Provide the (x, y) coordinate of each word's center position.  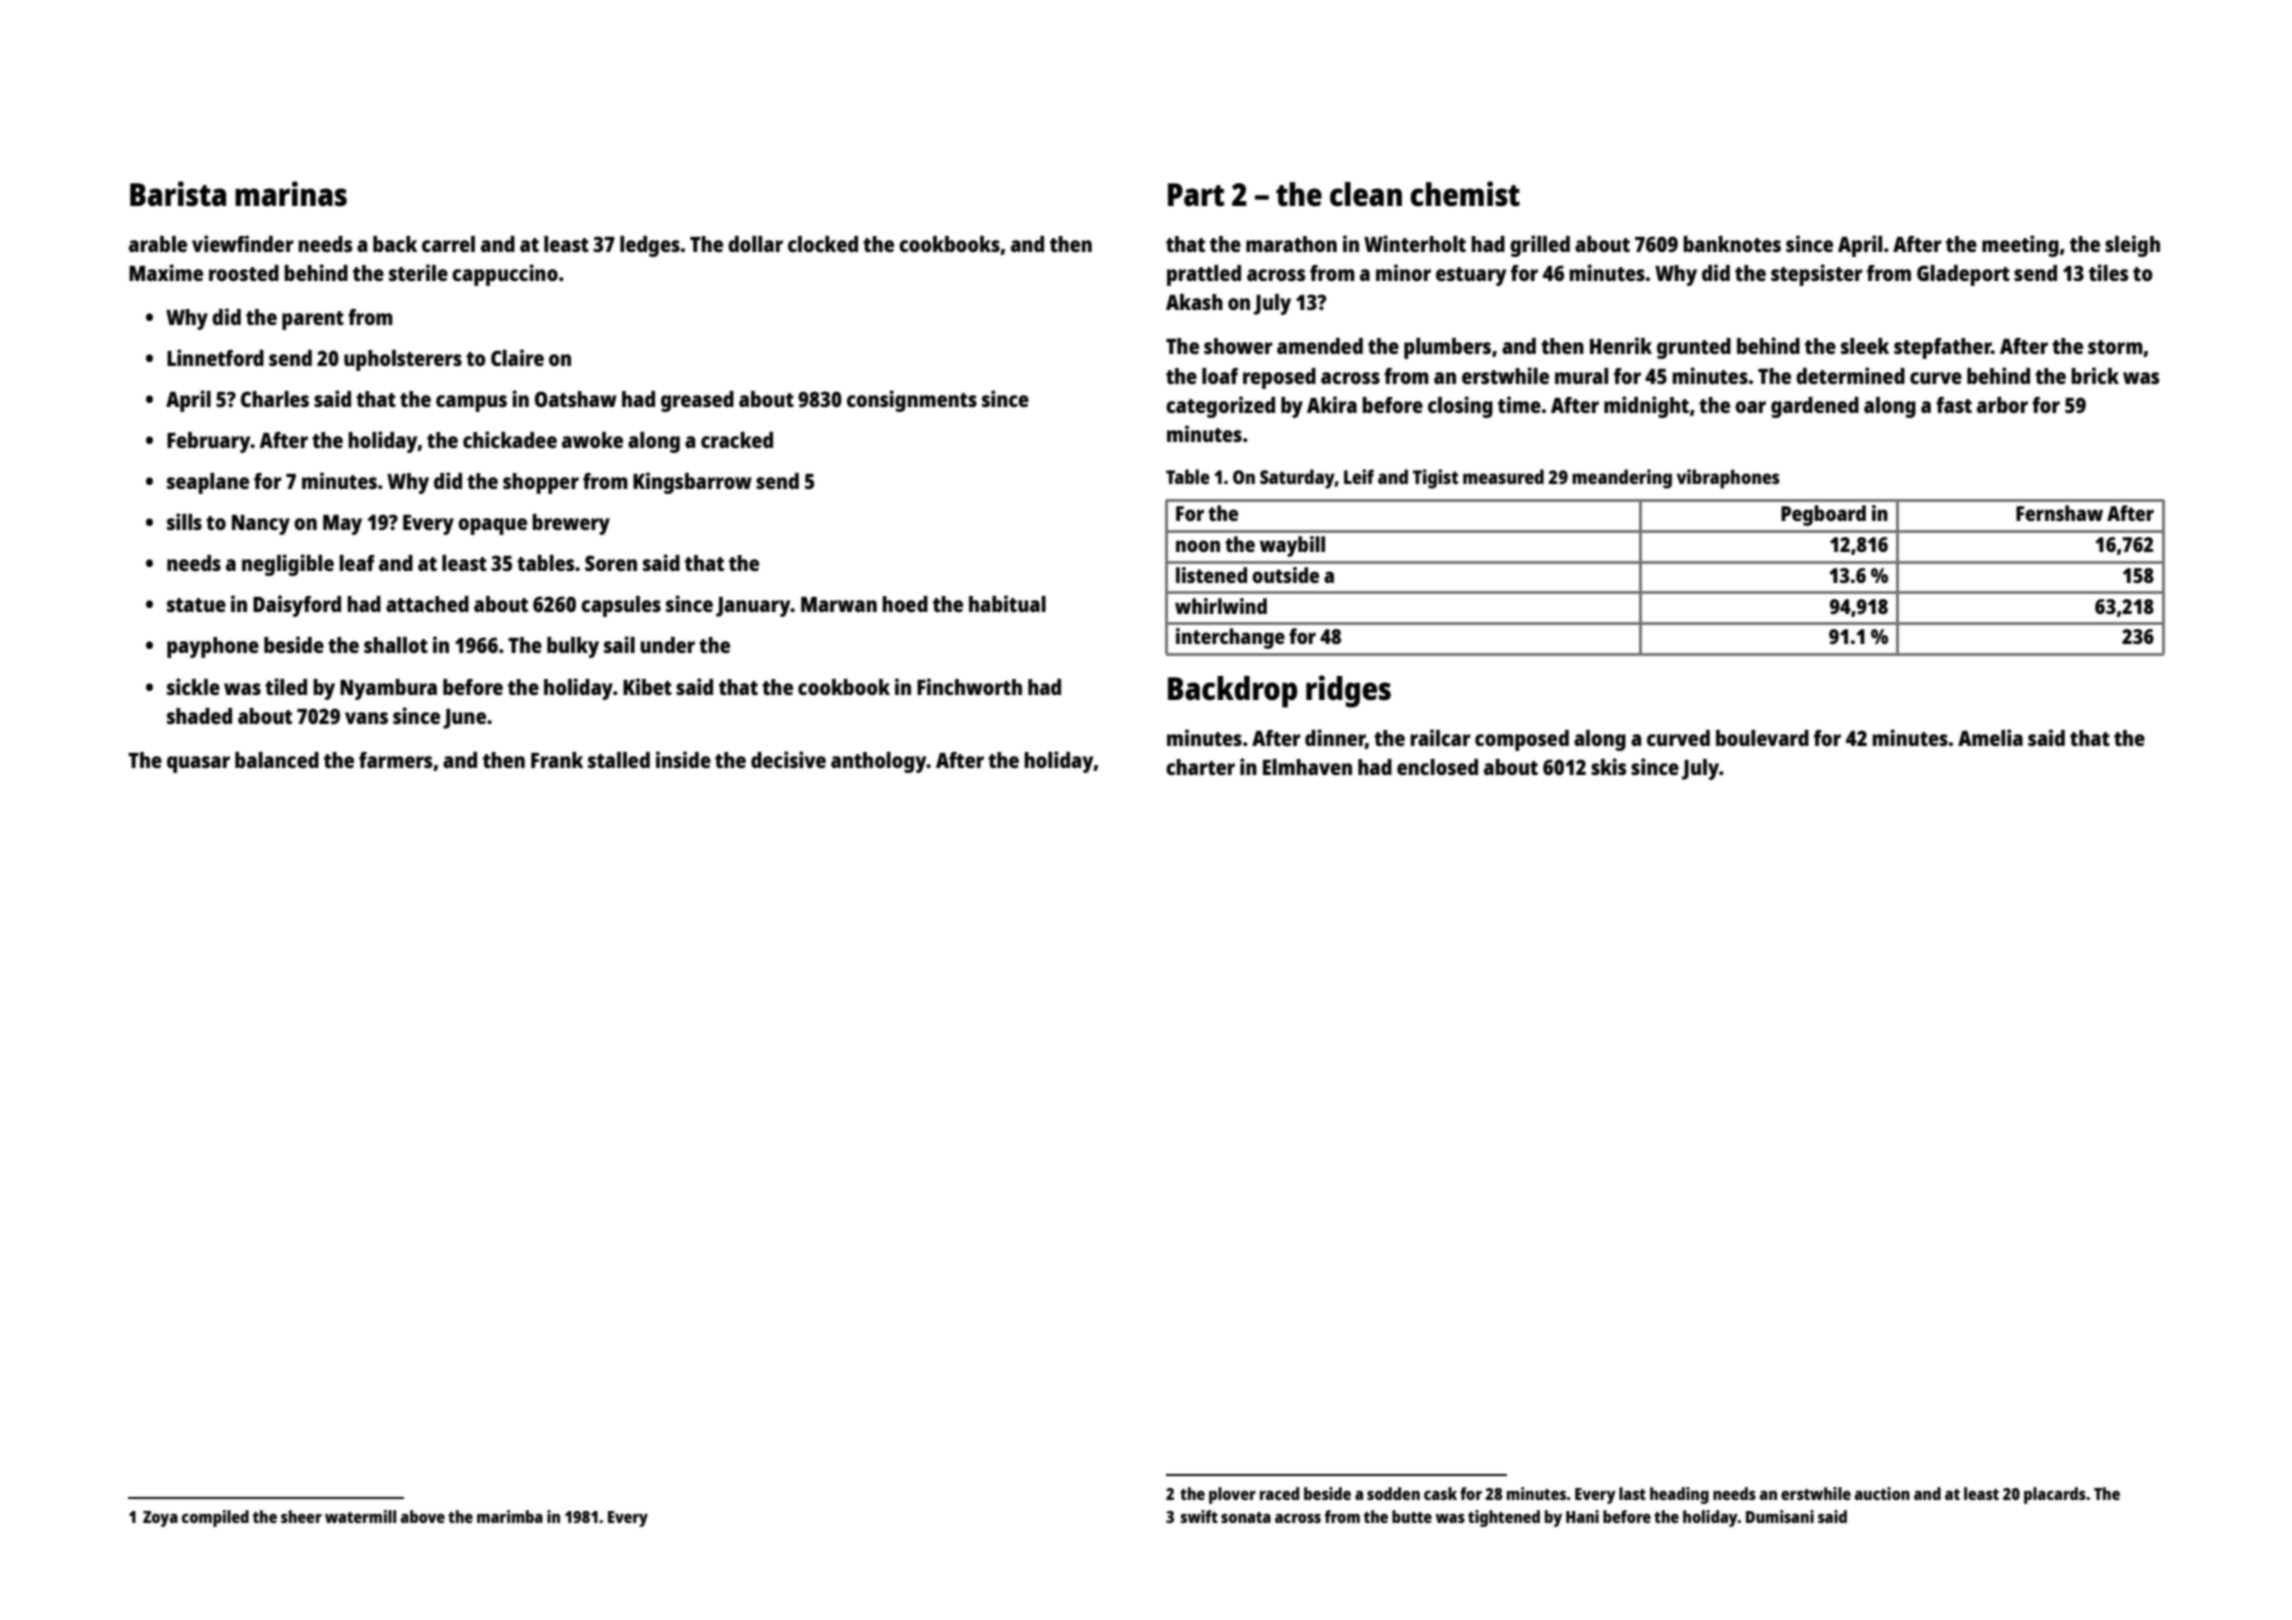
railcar (1440, 737)
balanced (277, 760)
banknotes (1732, 244)
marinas (291, 194)
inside (683, 759)
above (422, 1516)
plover (1232, 1495)
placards (2055, 1495)
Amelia (1990, 737)
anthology (879, 762)
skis (1609, 766)
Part (1196, 195)
